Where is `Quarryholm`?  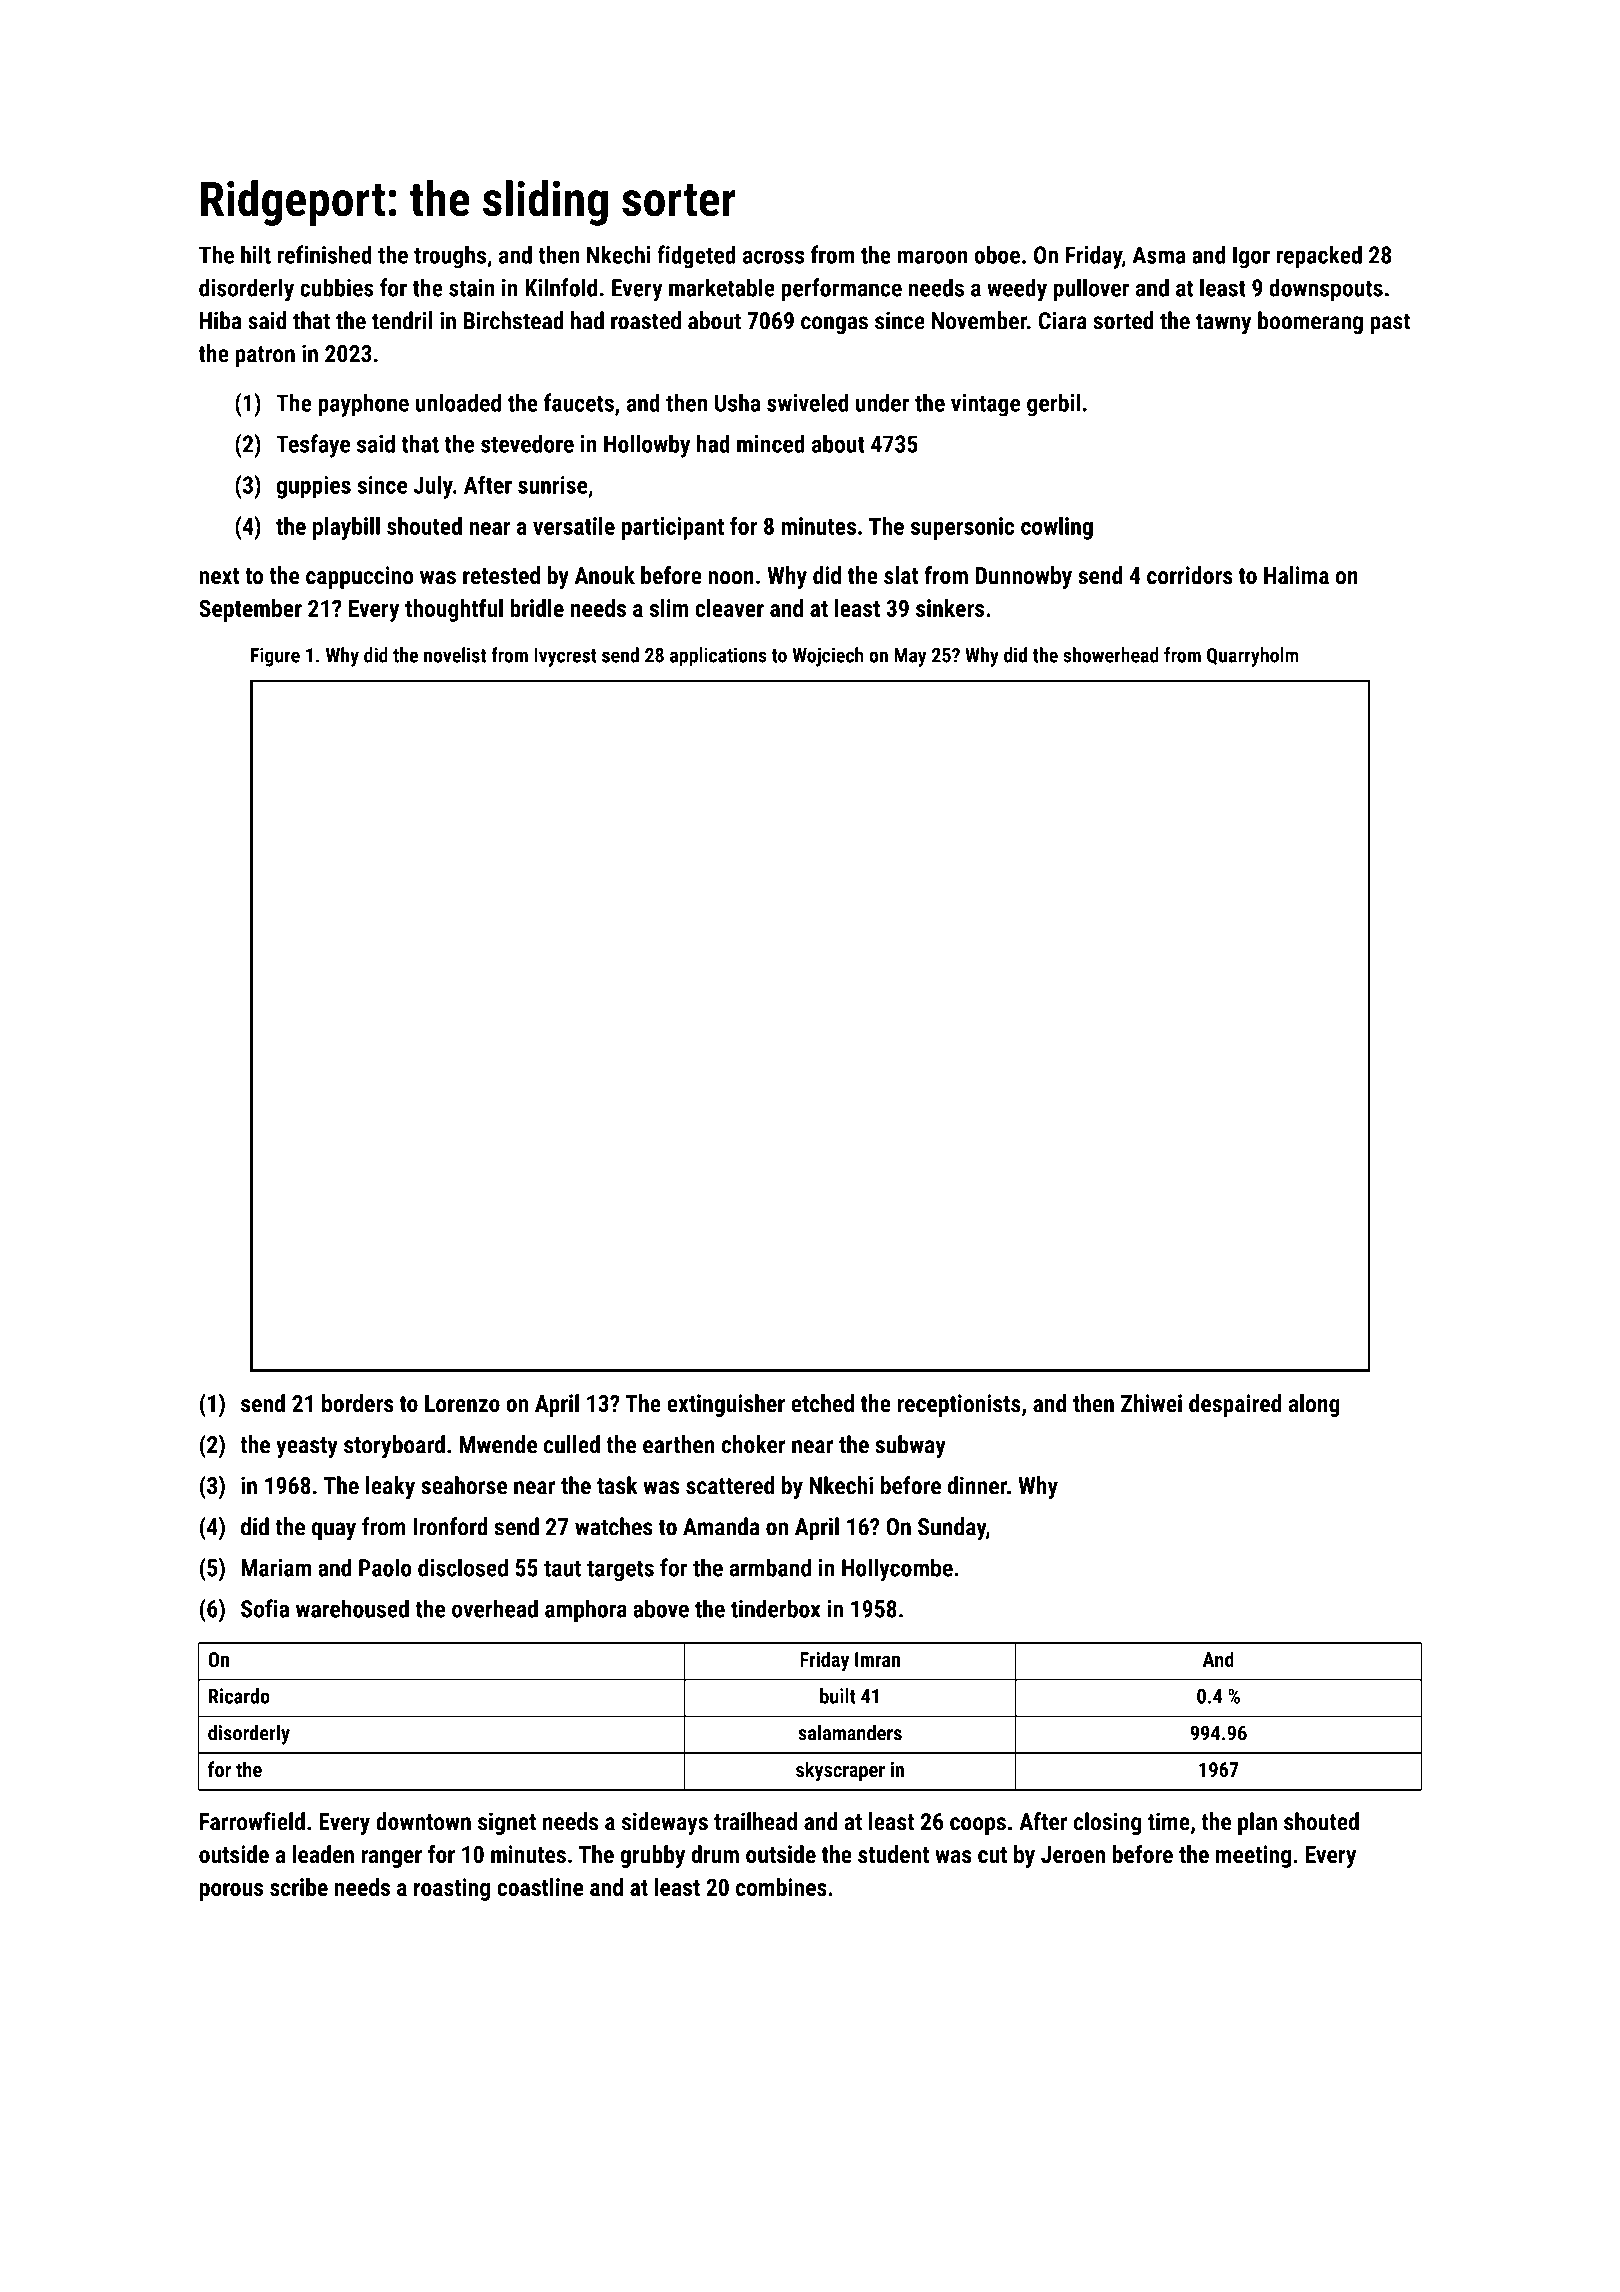 Quarryholm is located at coordinates (1253, 657).
